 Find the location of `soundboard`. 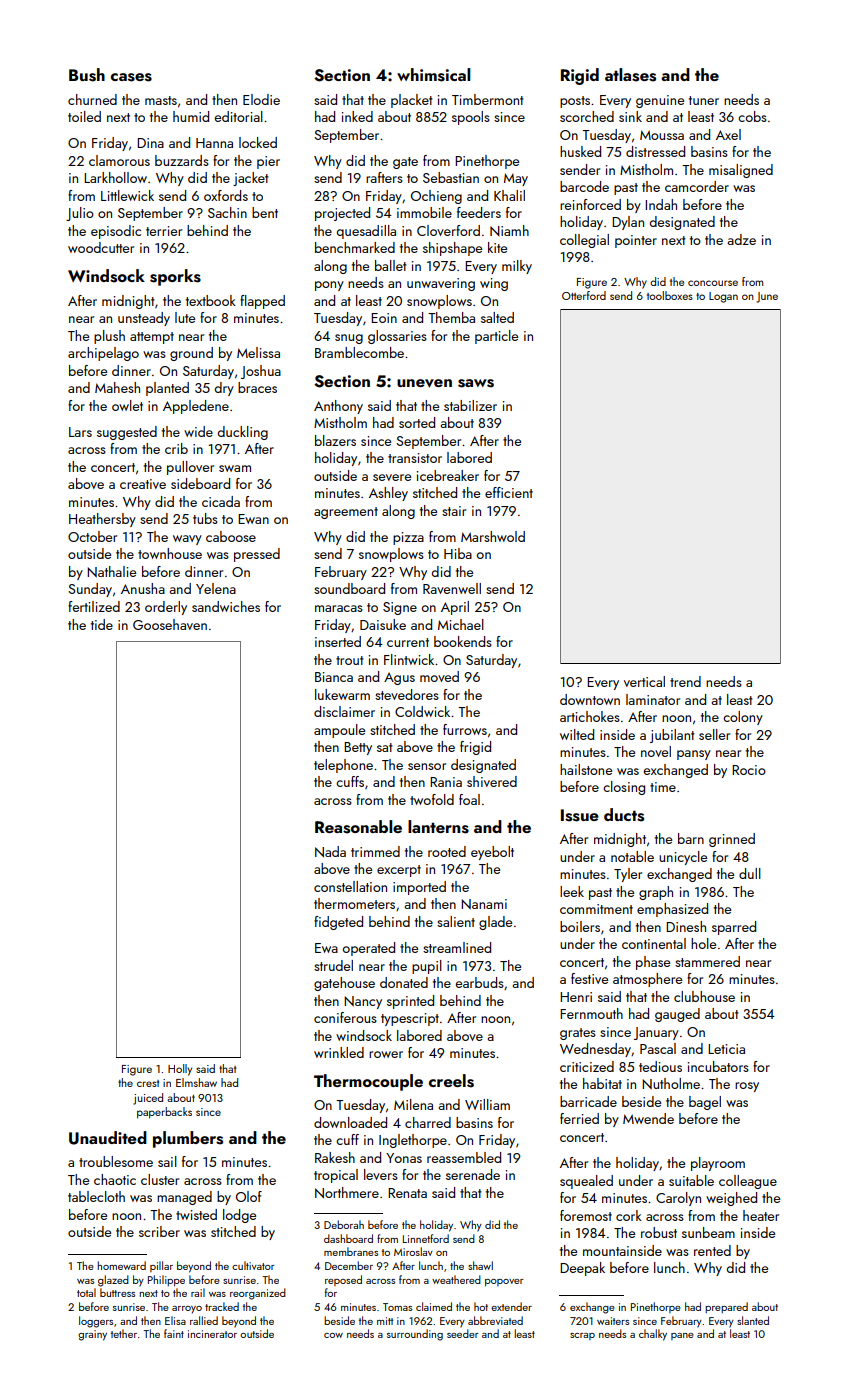

soundboard is located at coordinates (349, 588).
